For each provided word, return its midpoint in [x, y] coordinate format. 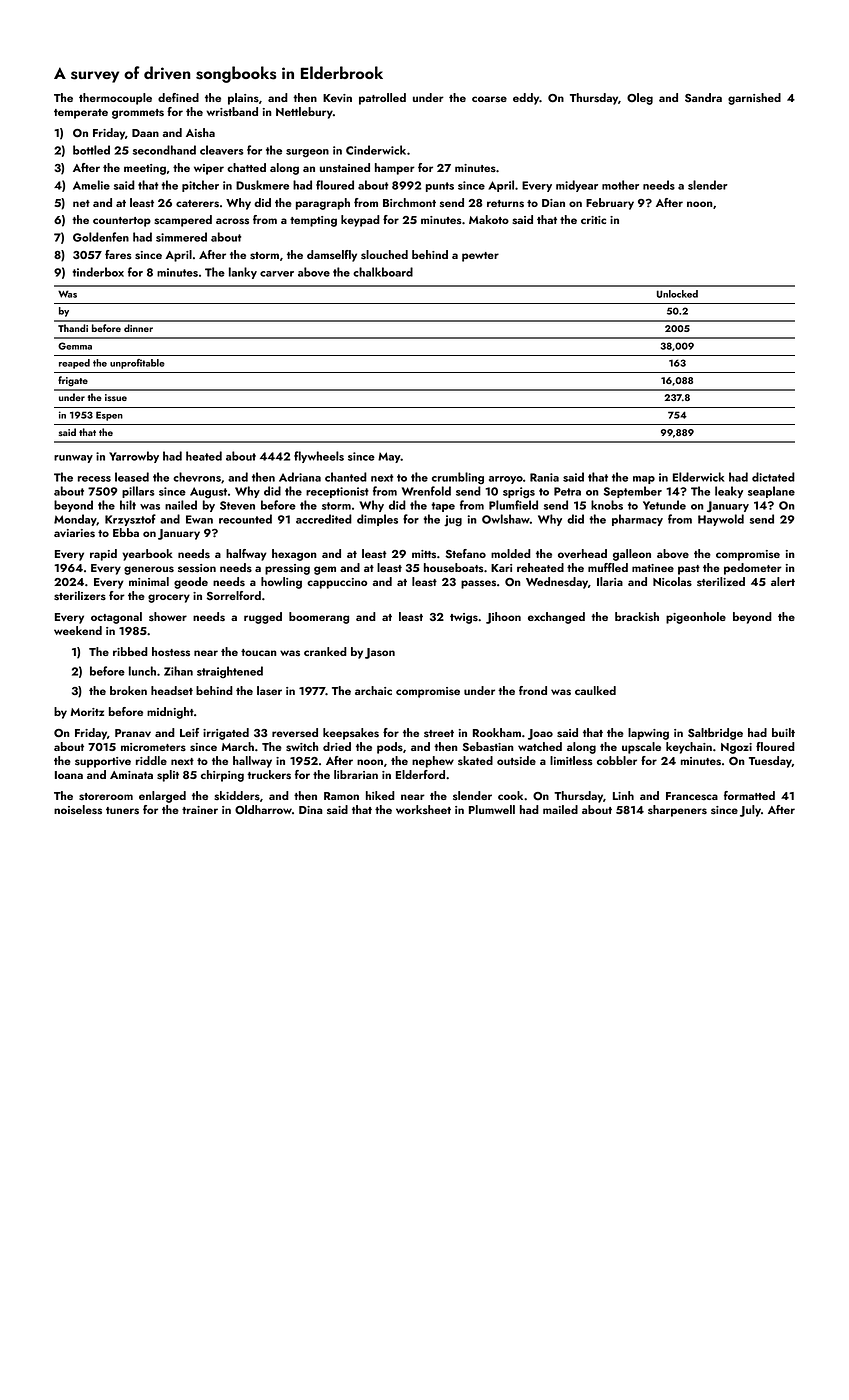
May [389, 457]
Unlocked [677, 294]
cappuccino [337, 583]
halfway [246, 555]
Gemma [75, 346]
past [689, 570]
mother [620, 185]
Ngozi [736, 748]
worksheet [423, 810]
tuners [122, 810]
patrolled [382, 99]
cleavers [221, 150]
